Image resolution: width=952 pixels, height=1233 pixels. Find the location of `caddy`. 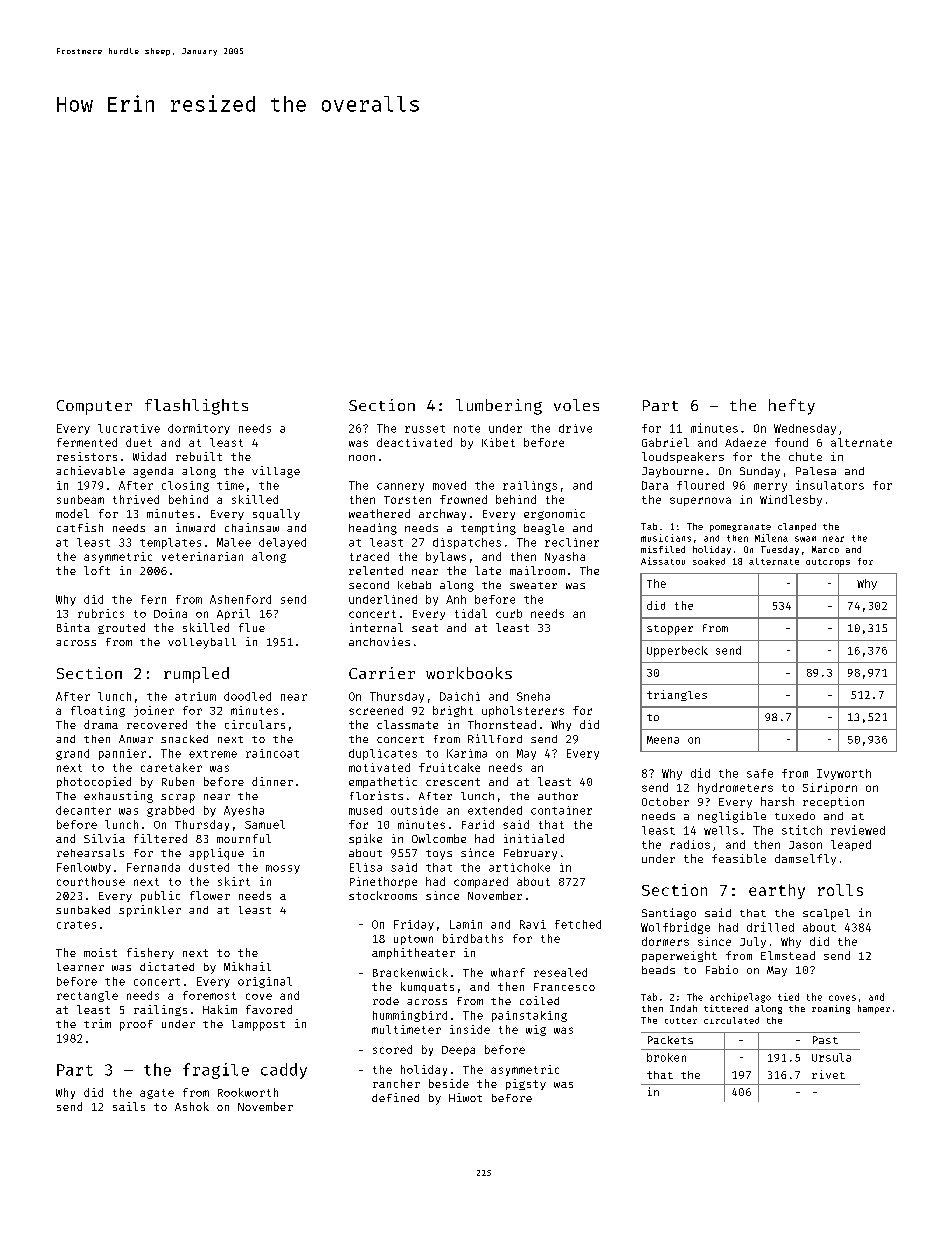

caddy is located at coordinates (284, 1071).
